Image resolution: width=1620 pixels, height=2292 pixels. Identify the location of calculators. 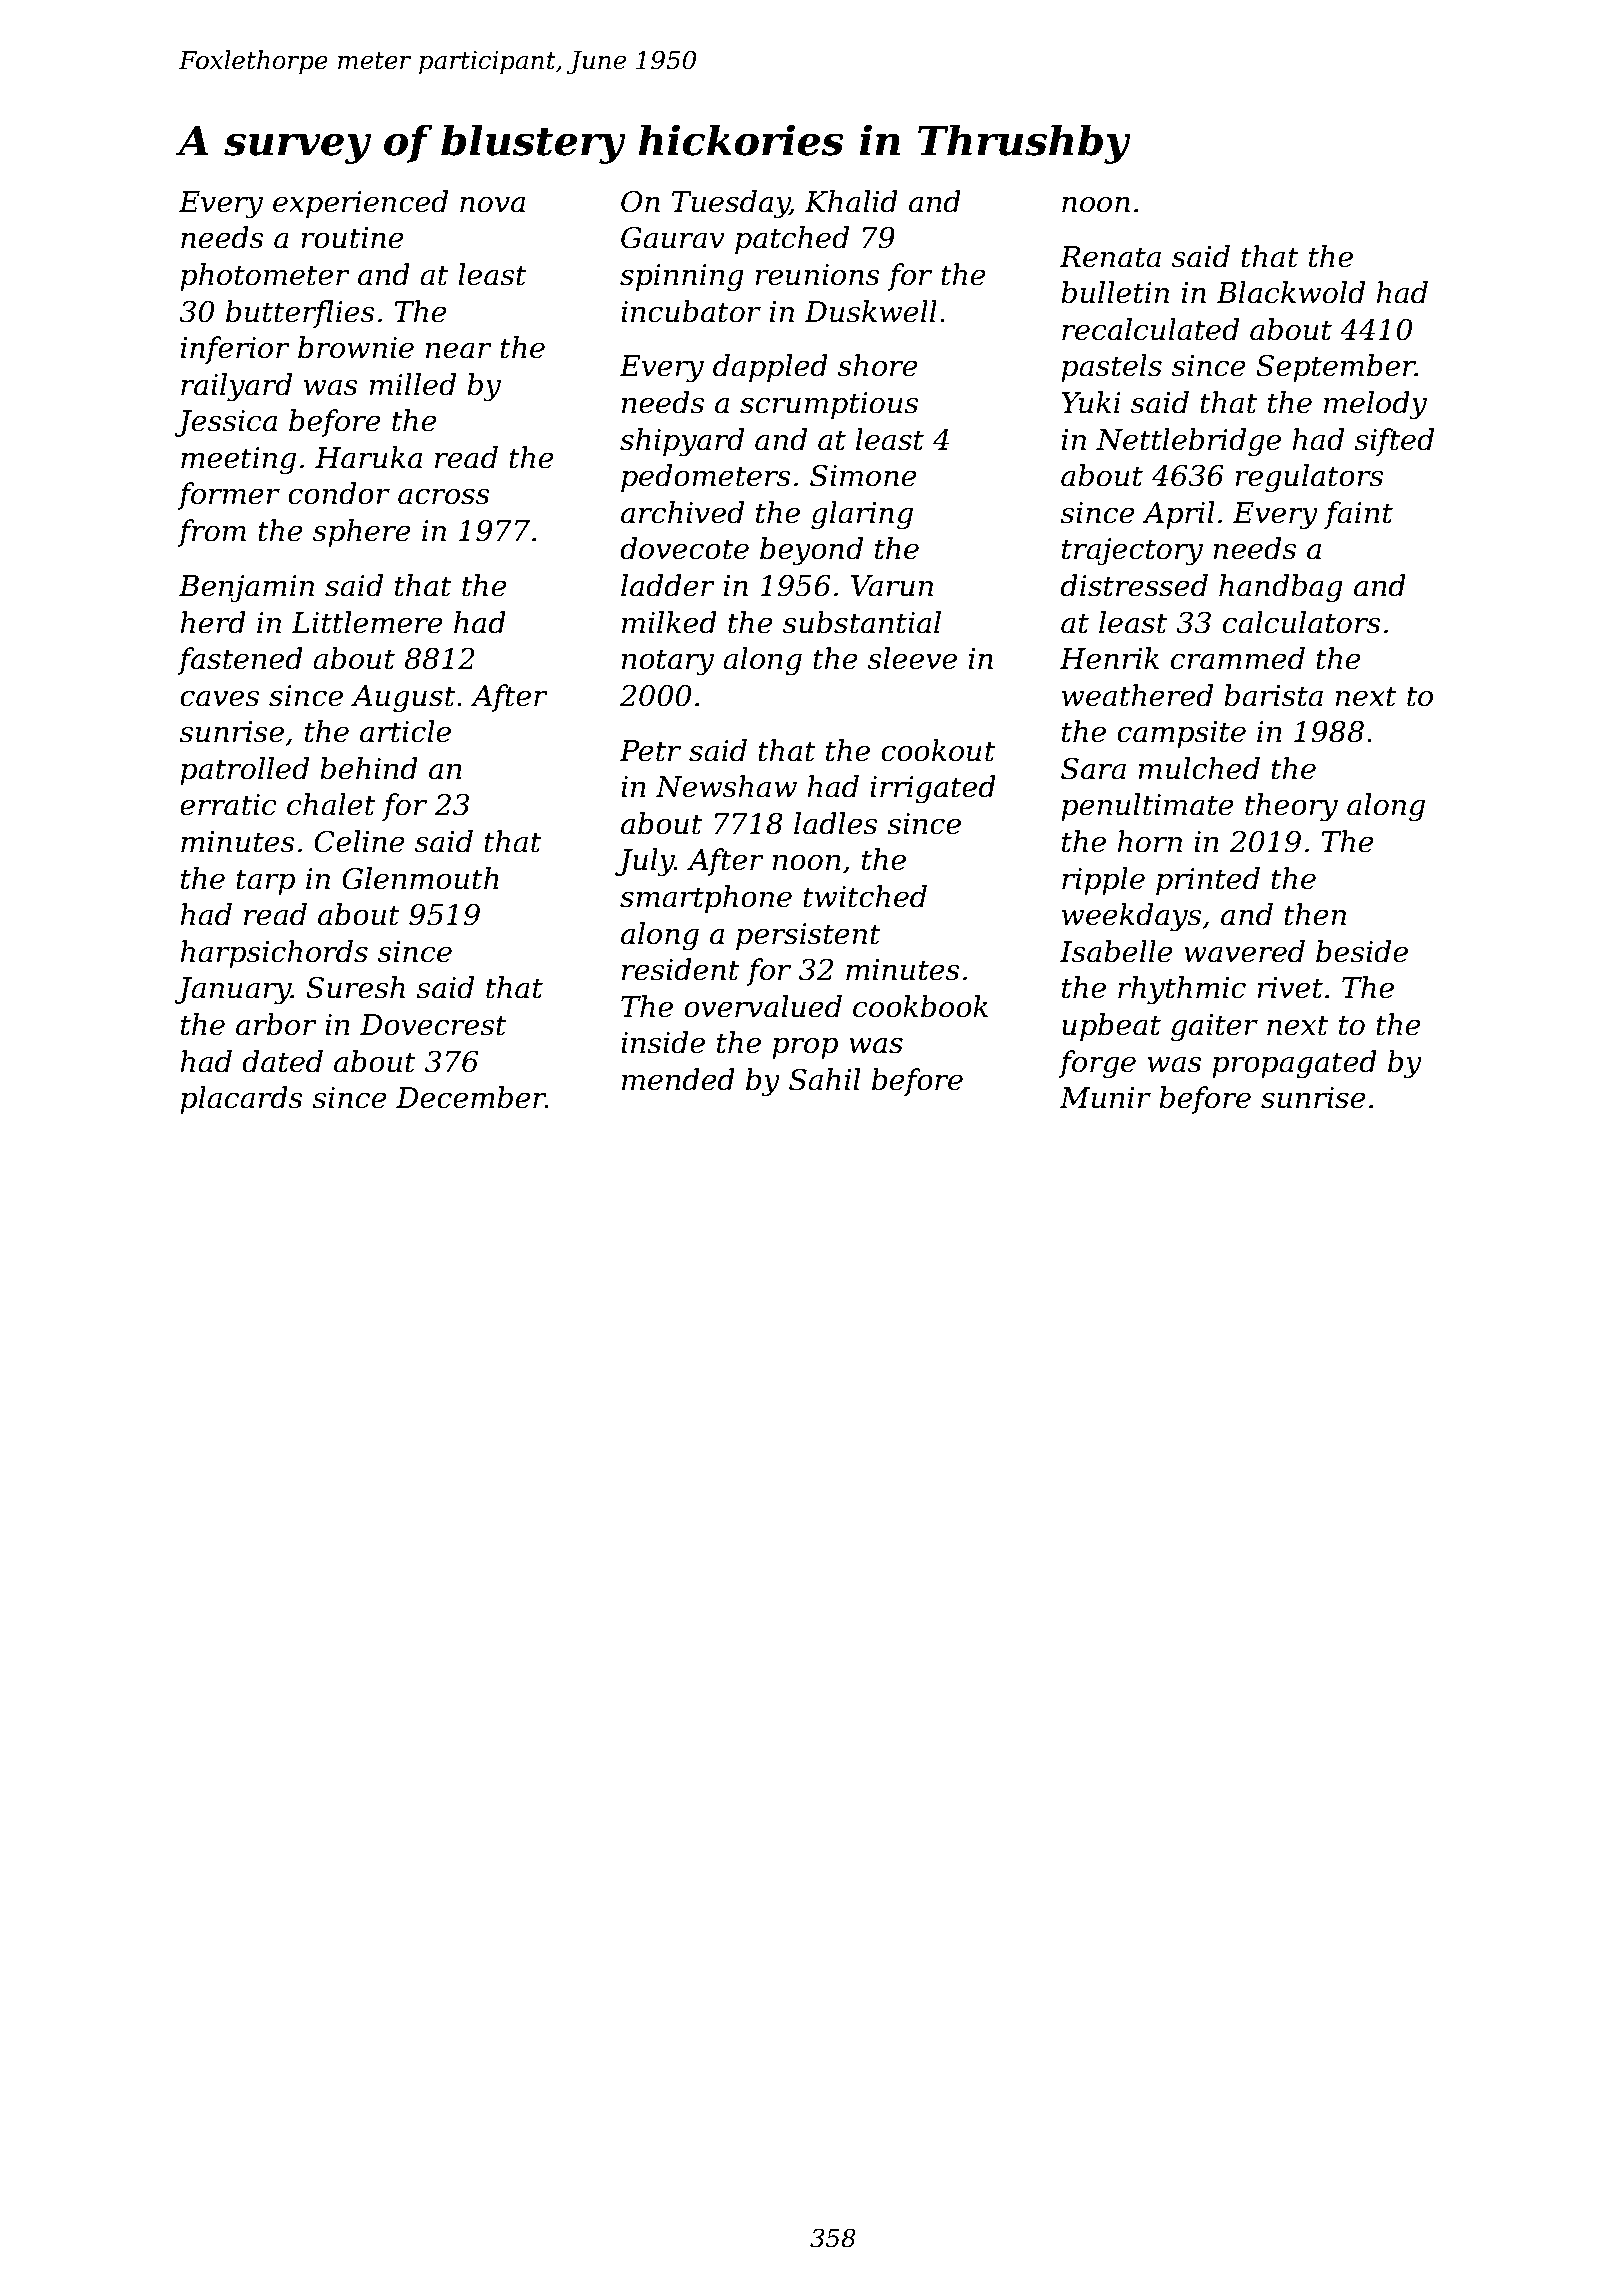
(1302, 622).
